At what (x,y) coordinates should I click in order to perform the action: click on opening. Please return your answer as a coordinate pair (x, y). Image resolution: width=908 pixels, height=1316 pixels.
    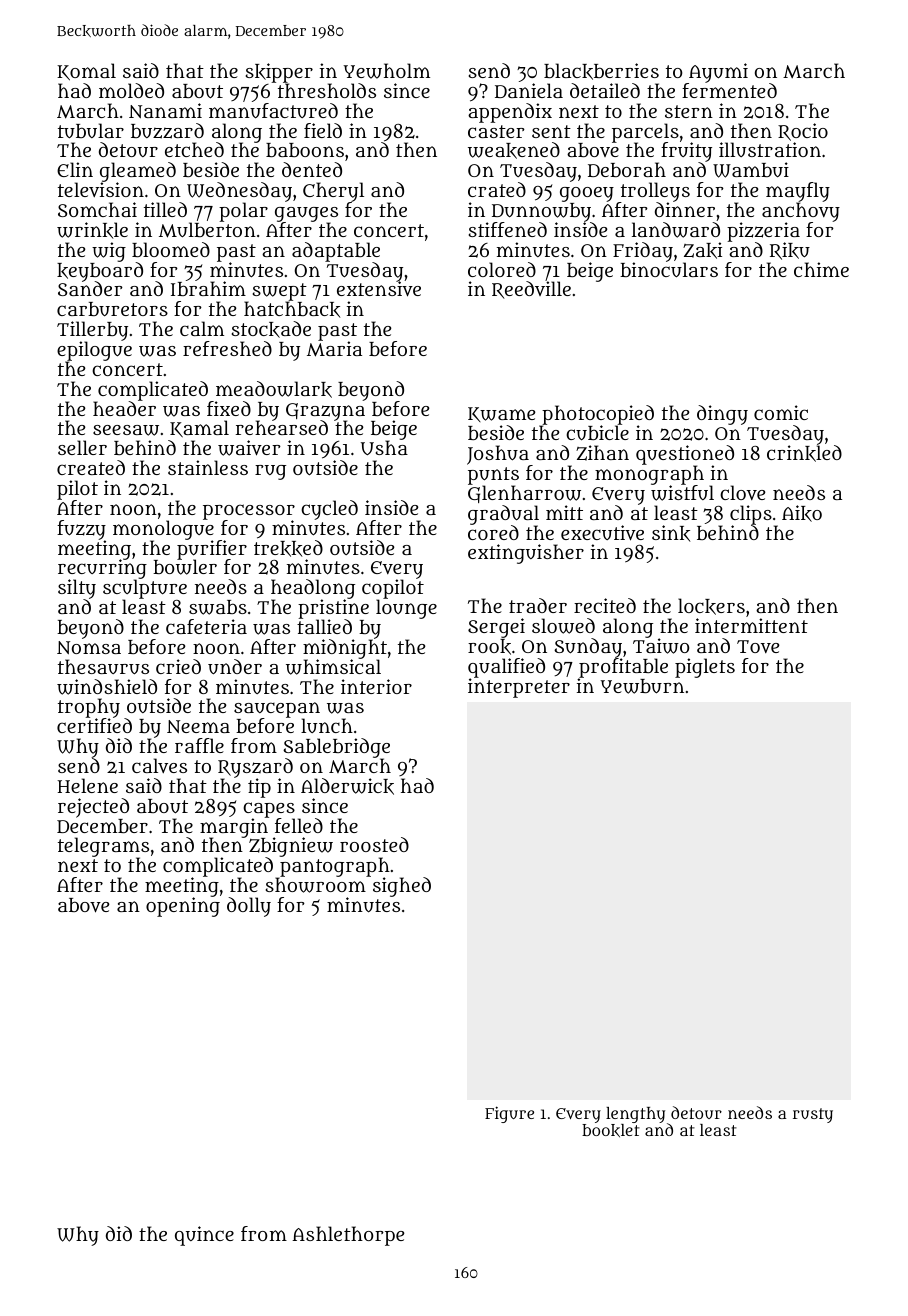
    Looking at the image, I should click on (183, 907).
